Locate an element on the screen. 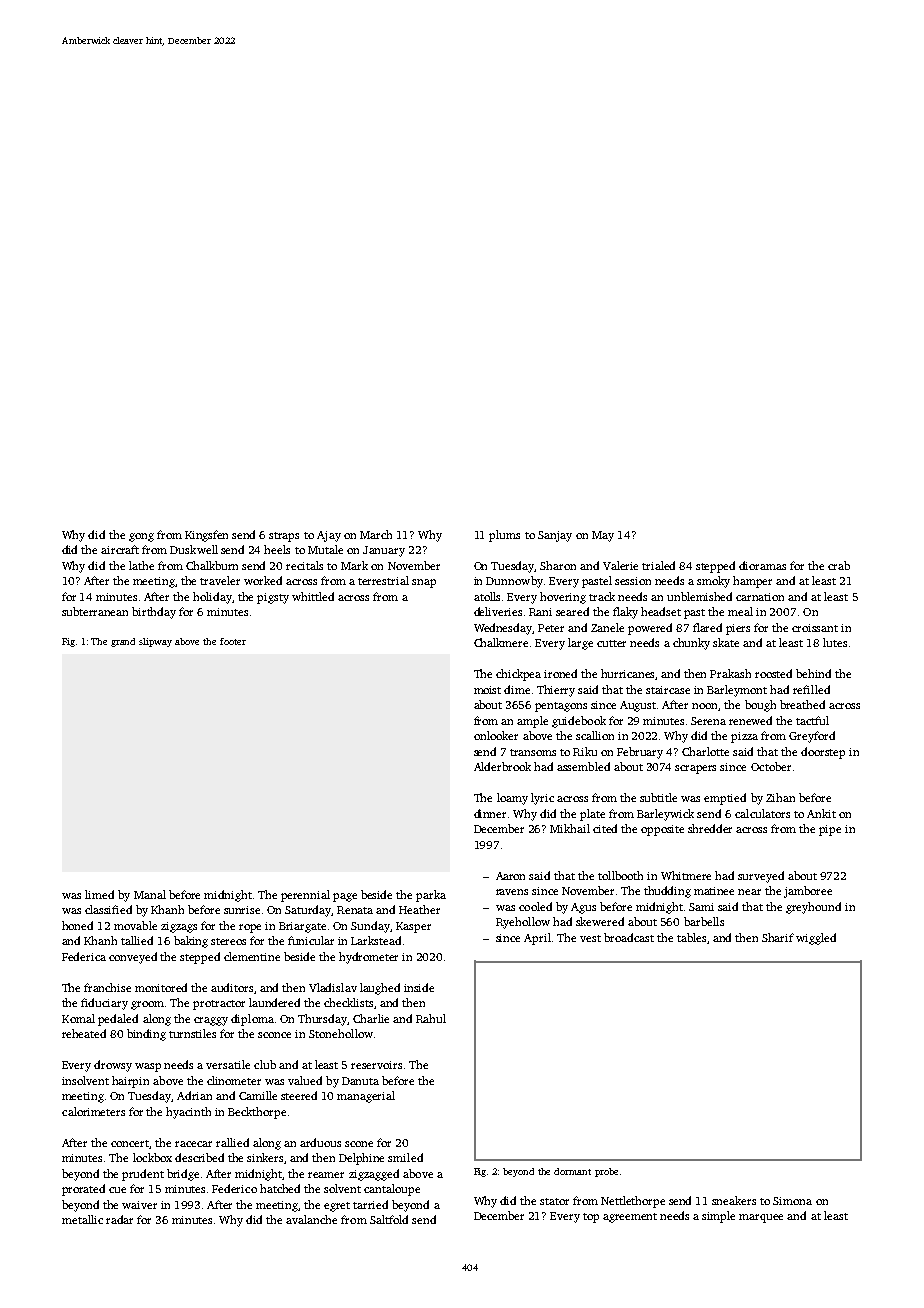  May is located at coordinates (603, 536).
